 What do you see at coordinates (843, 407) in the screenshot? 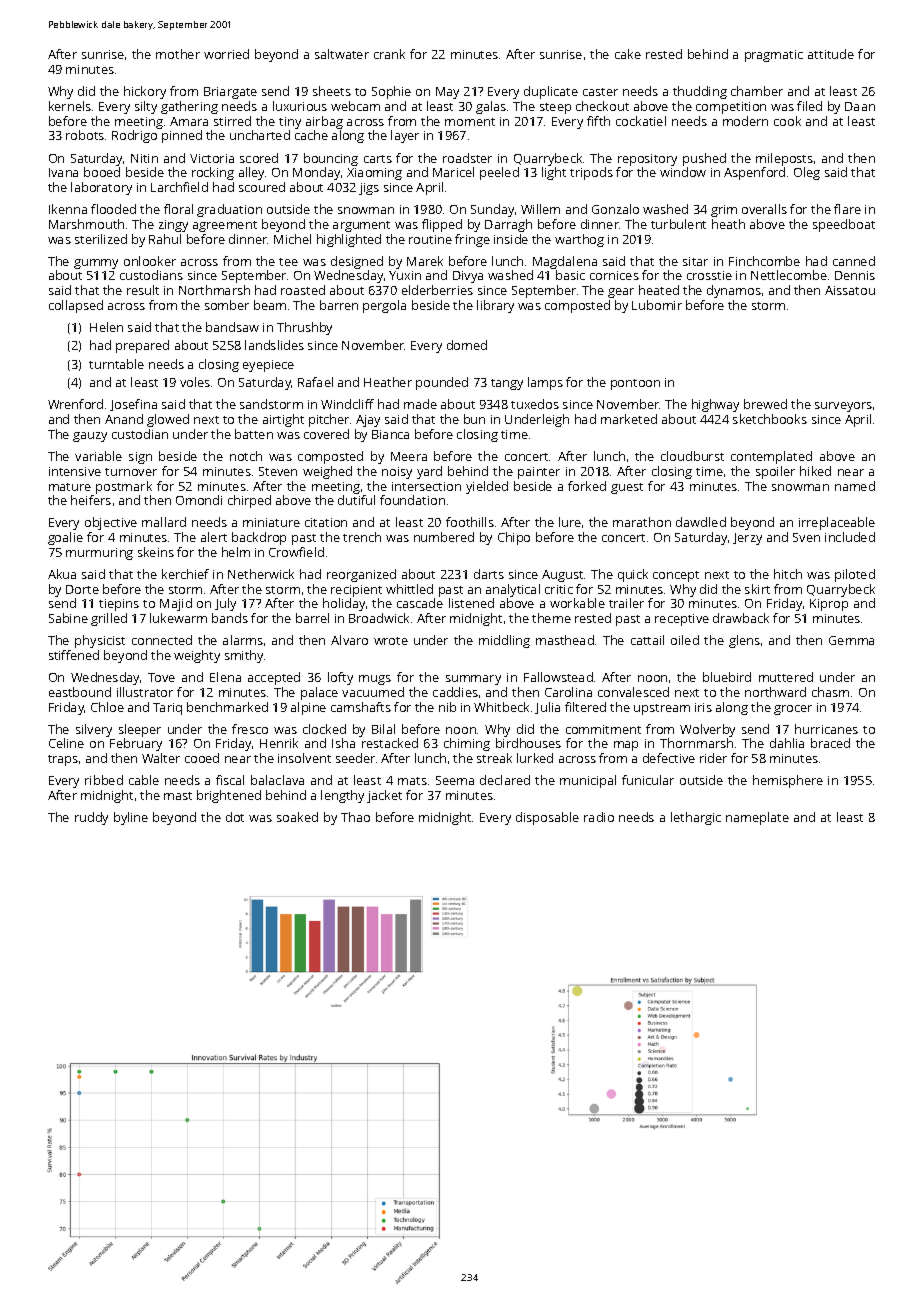
I see `surveyors` at bounding box center [843, 407].
